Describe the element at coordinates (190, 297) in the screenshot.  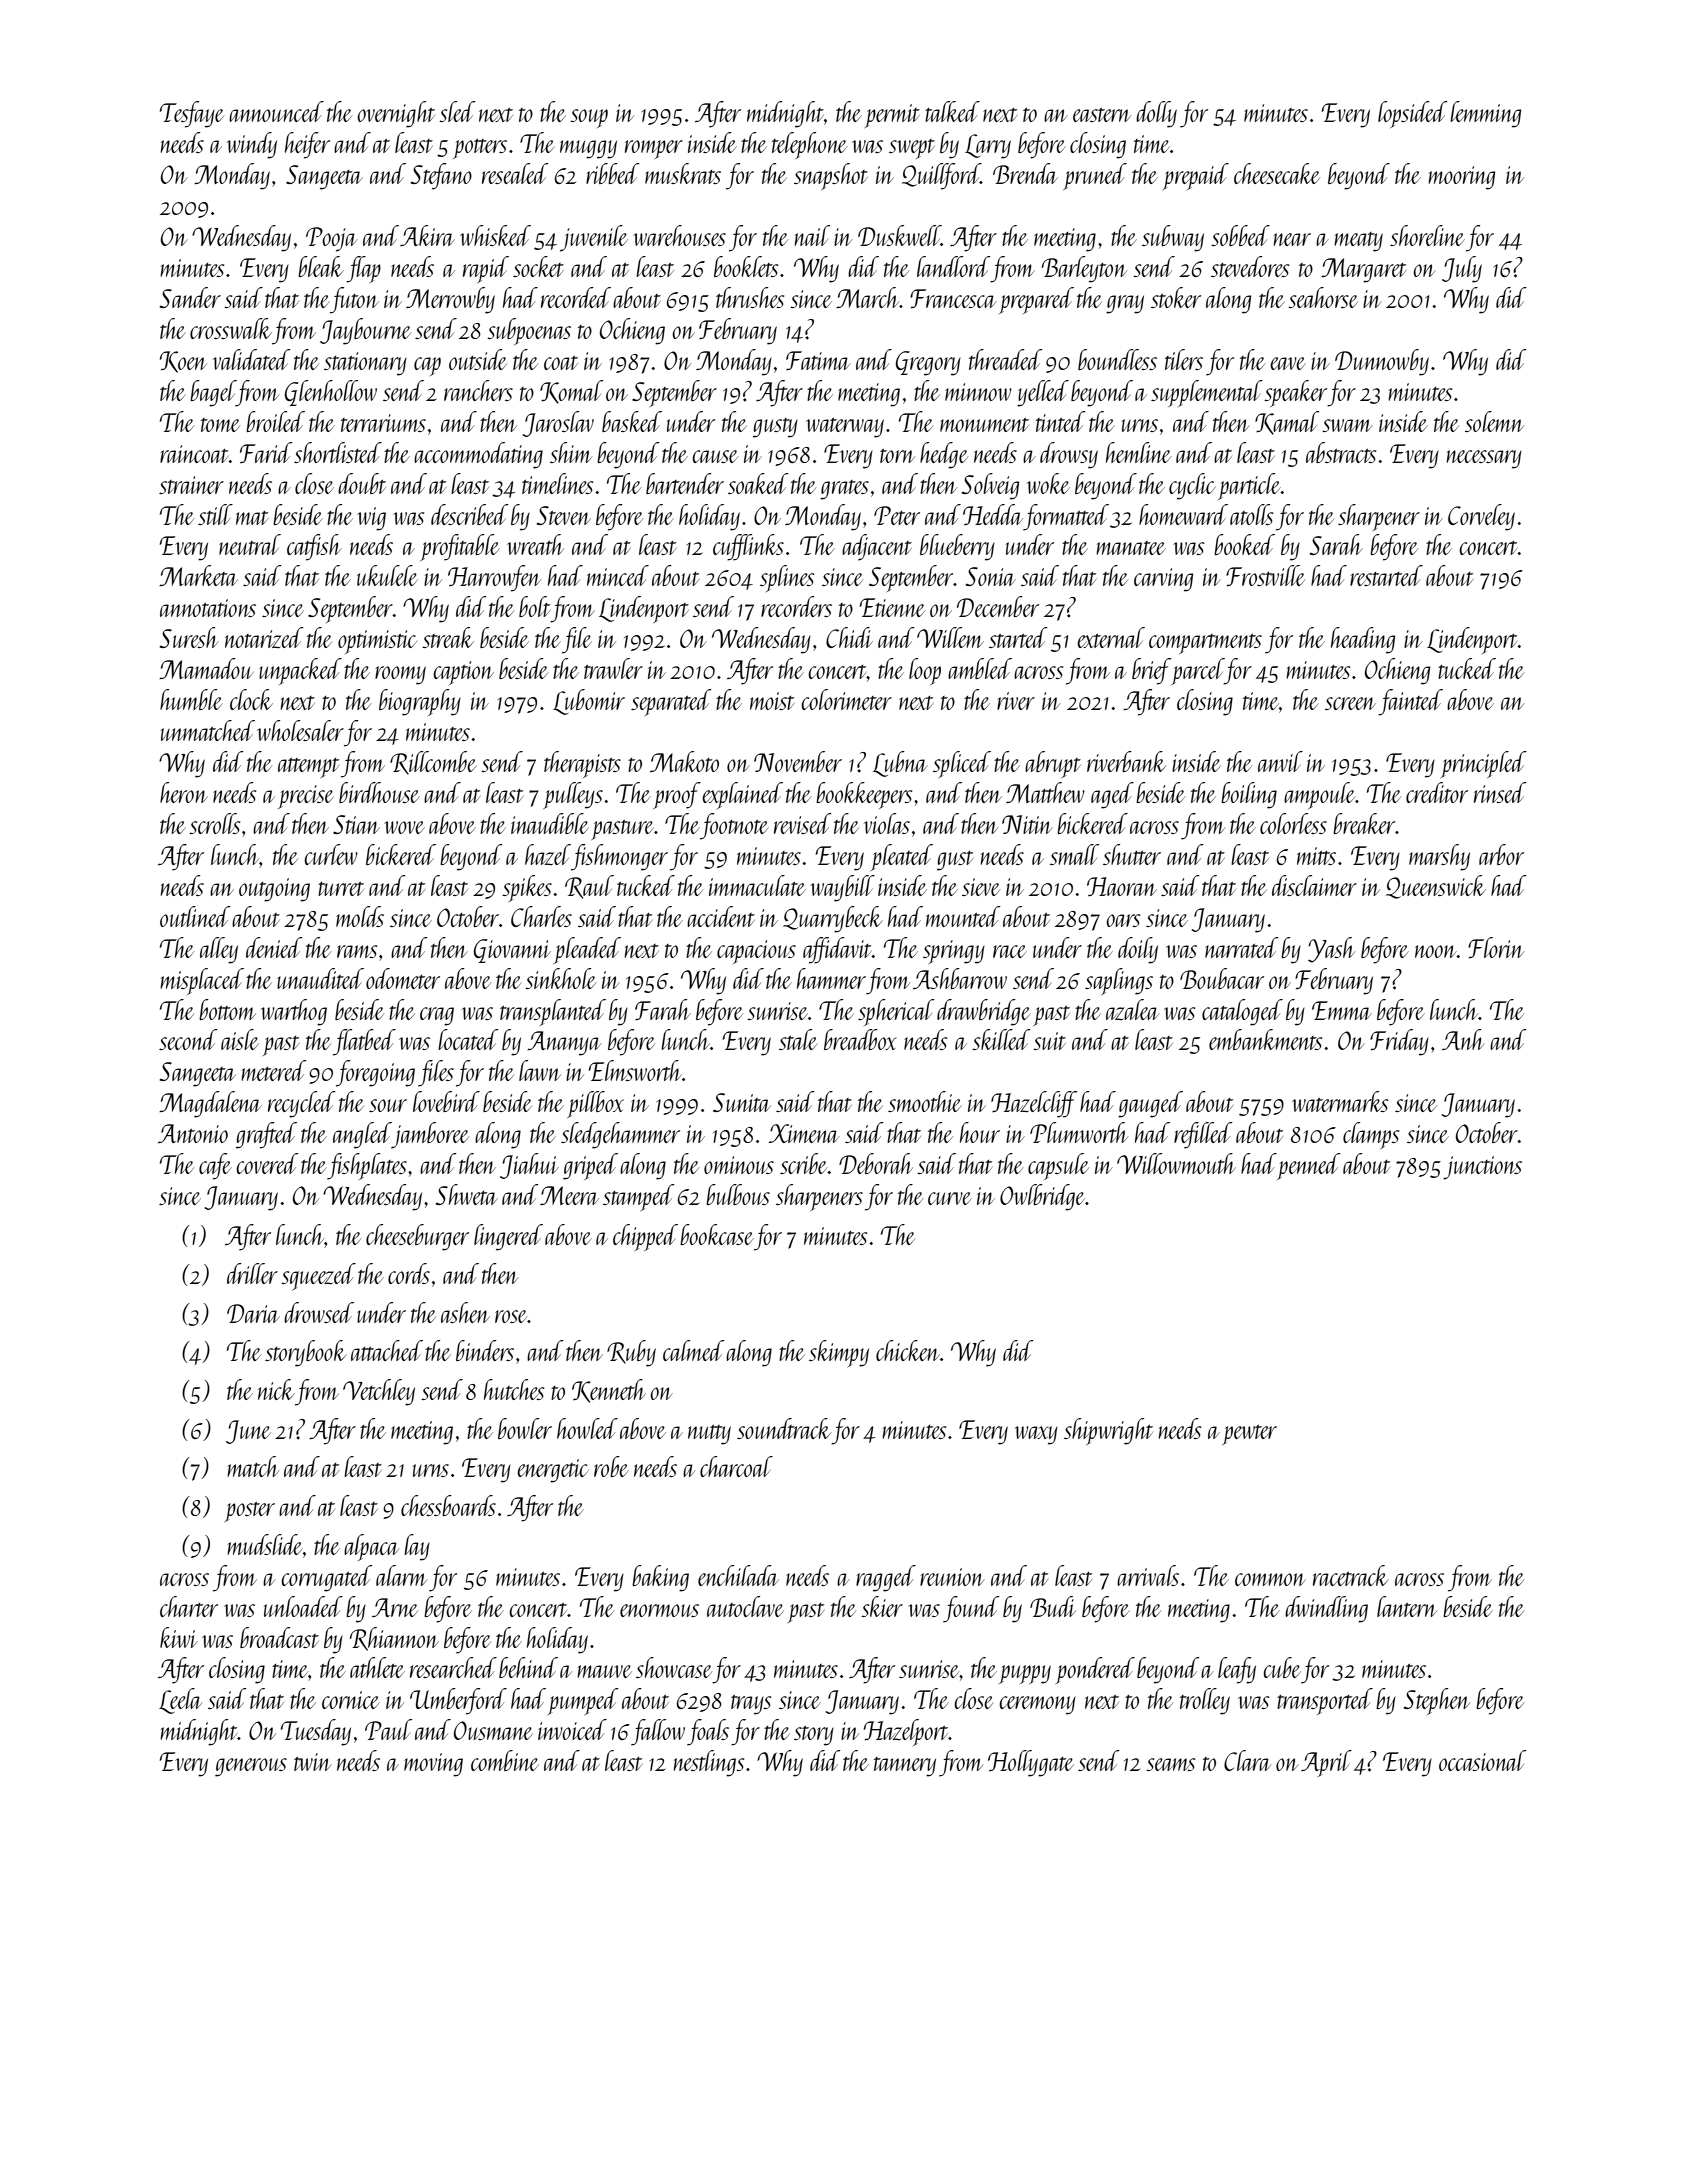
I see `Sander` at that location.
